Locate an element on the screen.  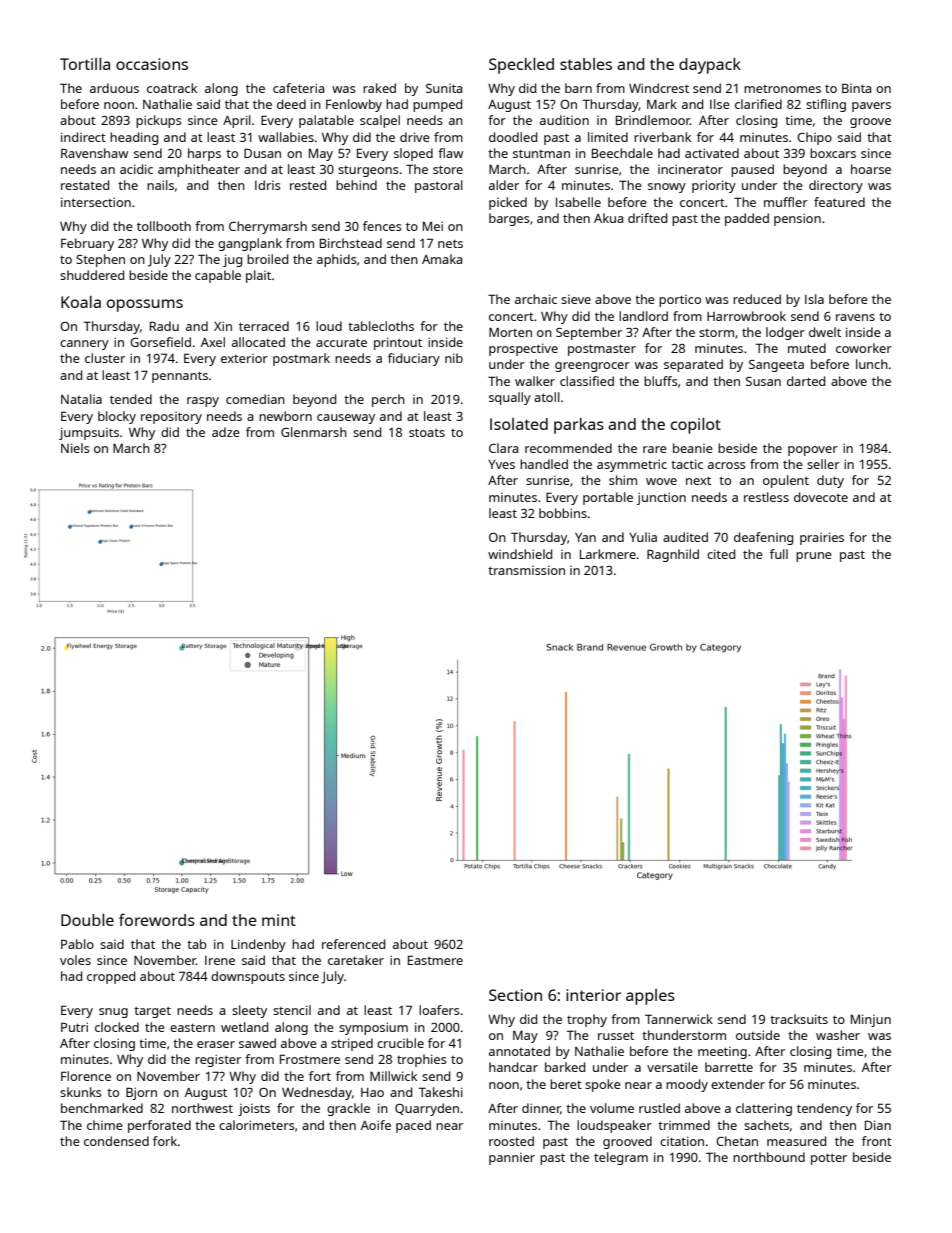
fork is located at coordinates (165, 1141).
